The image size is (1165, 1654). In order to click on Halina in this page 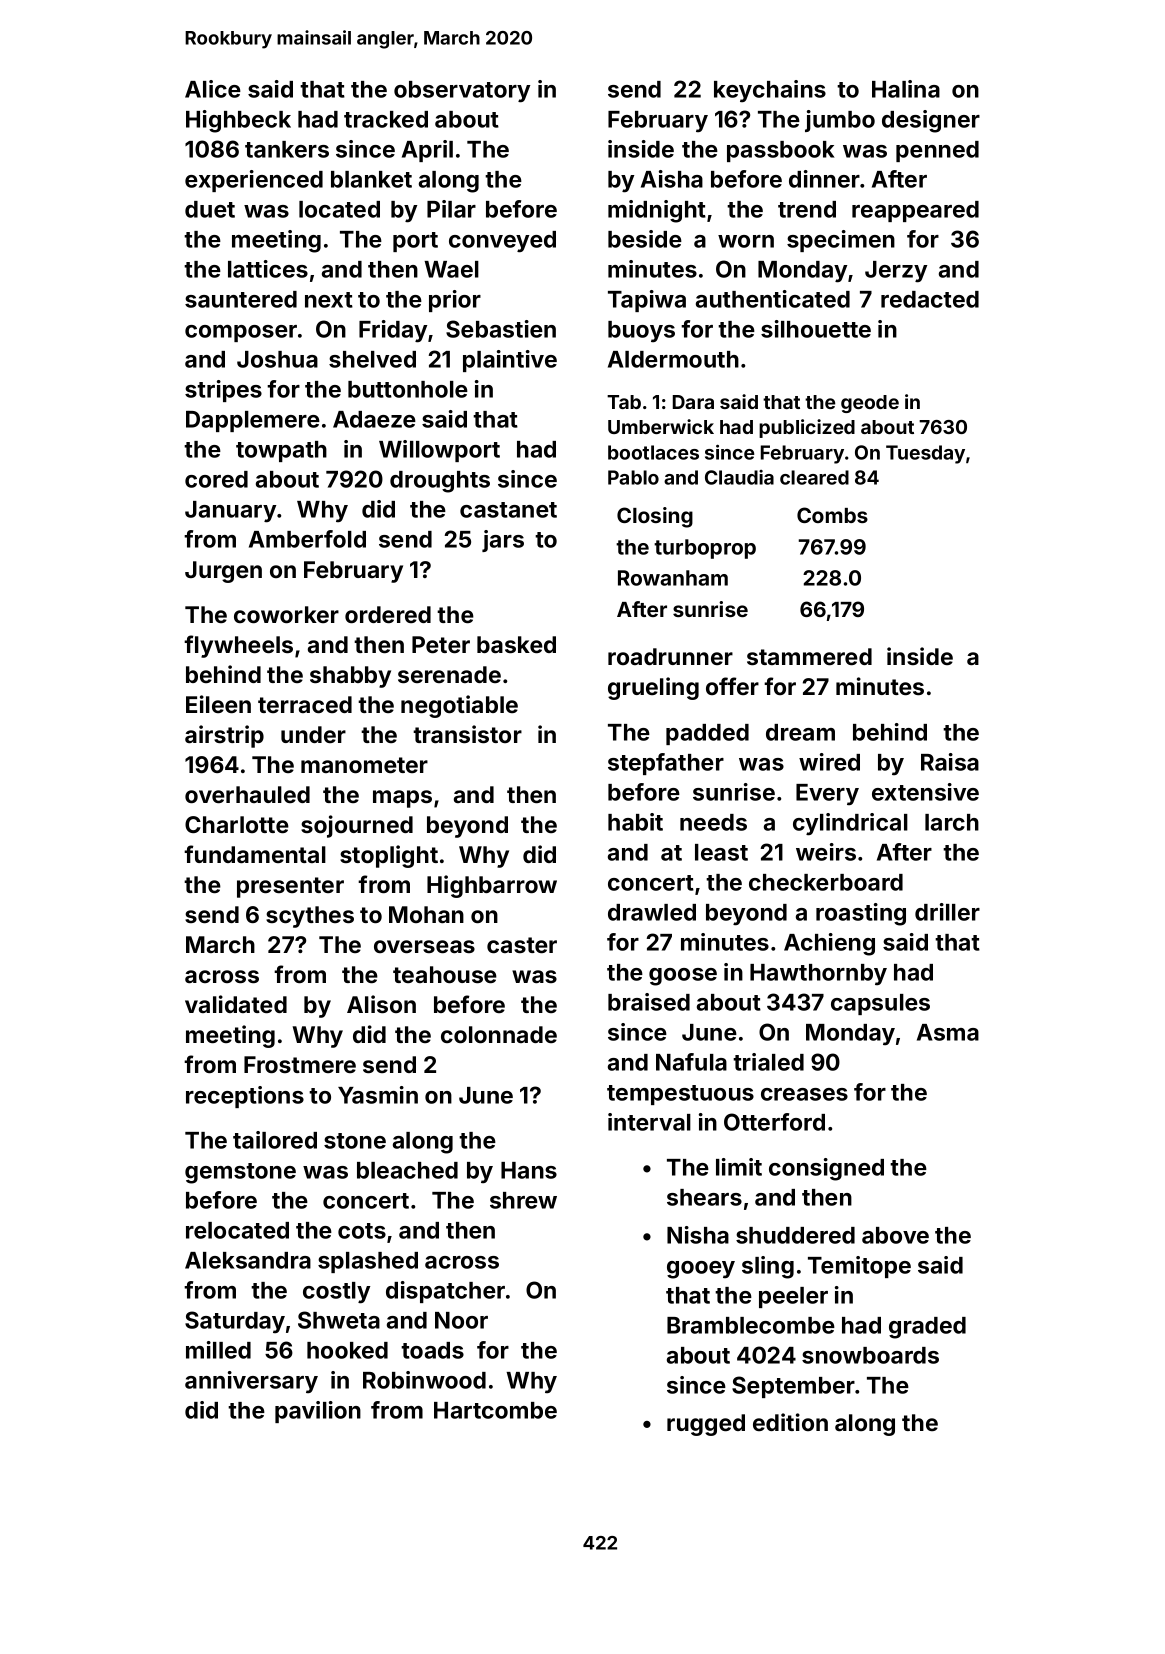, I will do `click(906, 89)`.
